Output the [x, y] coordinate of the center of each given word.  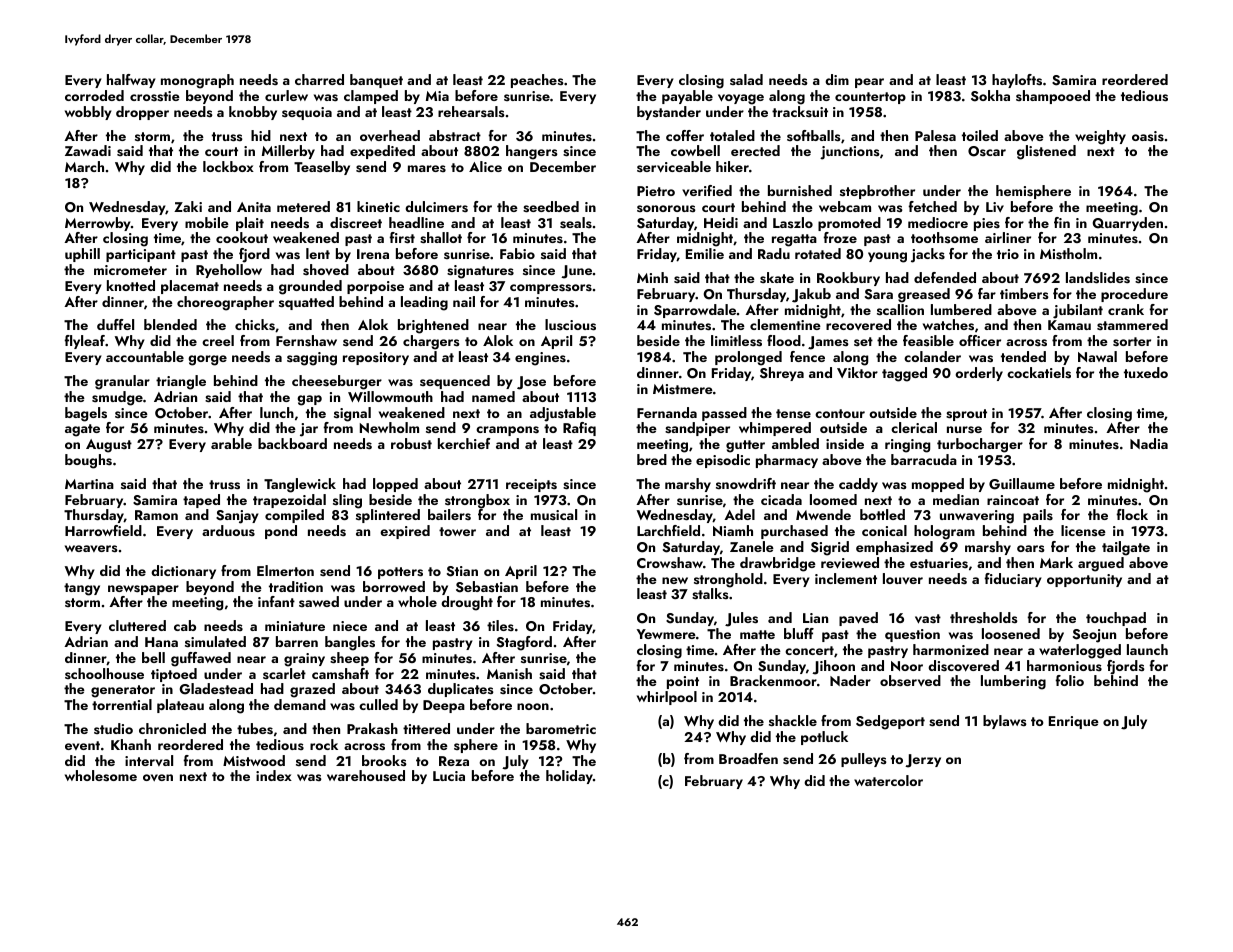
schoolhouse [104, 673]
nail [464, 301]
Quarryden [1127, 224]
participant [141, 255]
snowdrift [746, 483]
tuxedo [1146, 372]
